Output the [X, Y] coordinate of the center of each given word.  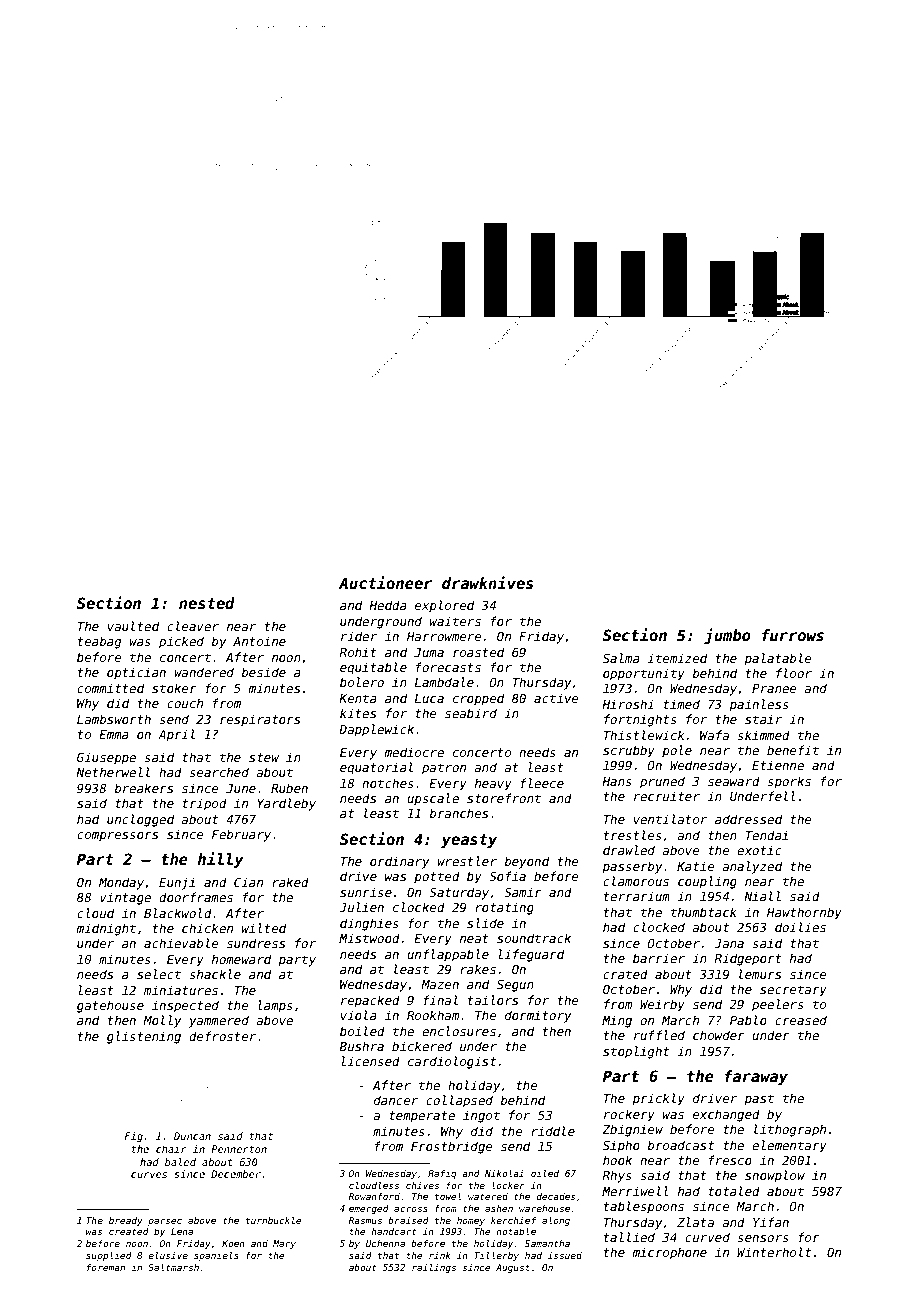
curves [149, 1175]
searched [219, 772]
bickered [422, 1046]
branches [458, 813]
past [759, 1100]
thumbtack [704, 912]
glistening [144, 1037]
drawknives [487, 582]
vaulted [133, 626]
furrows [793, 635]
